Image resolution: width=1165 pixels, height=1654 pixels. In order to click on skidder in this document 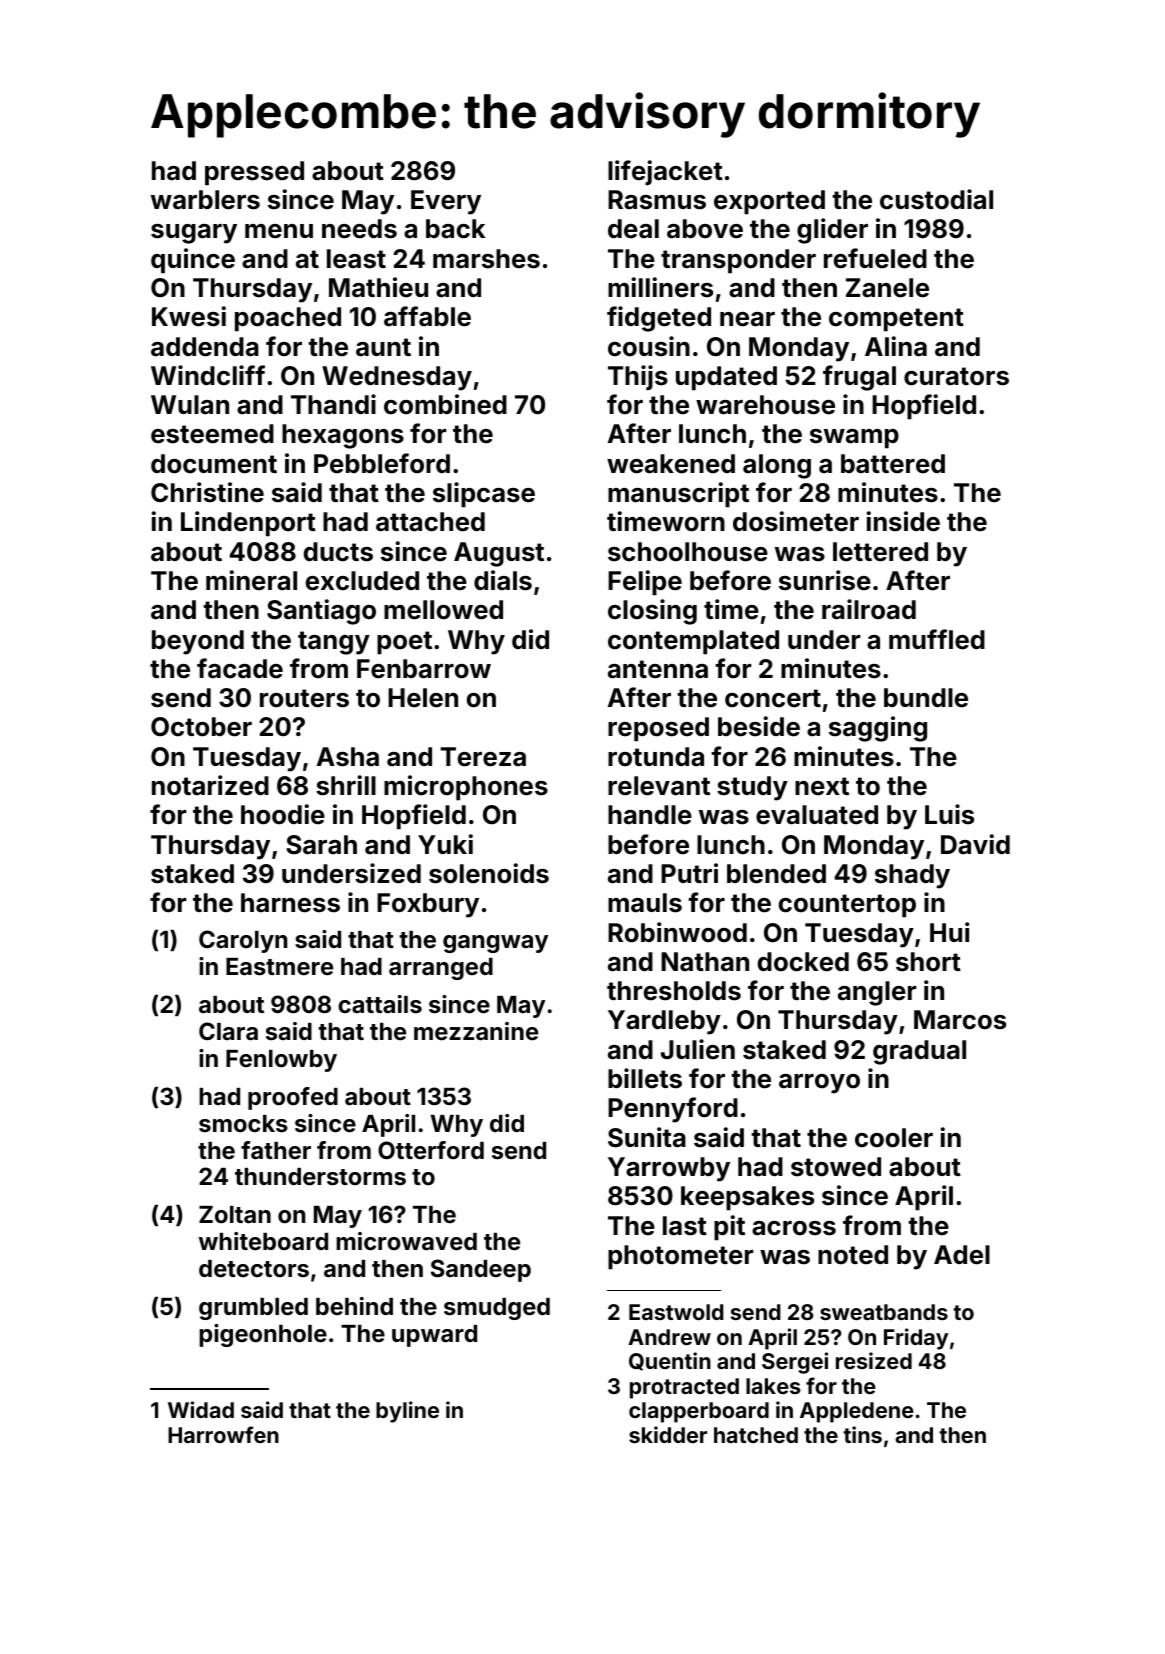, I will do `click(668, 1434)`.
